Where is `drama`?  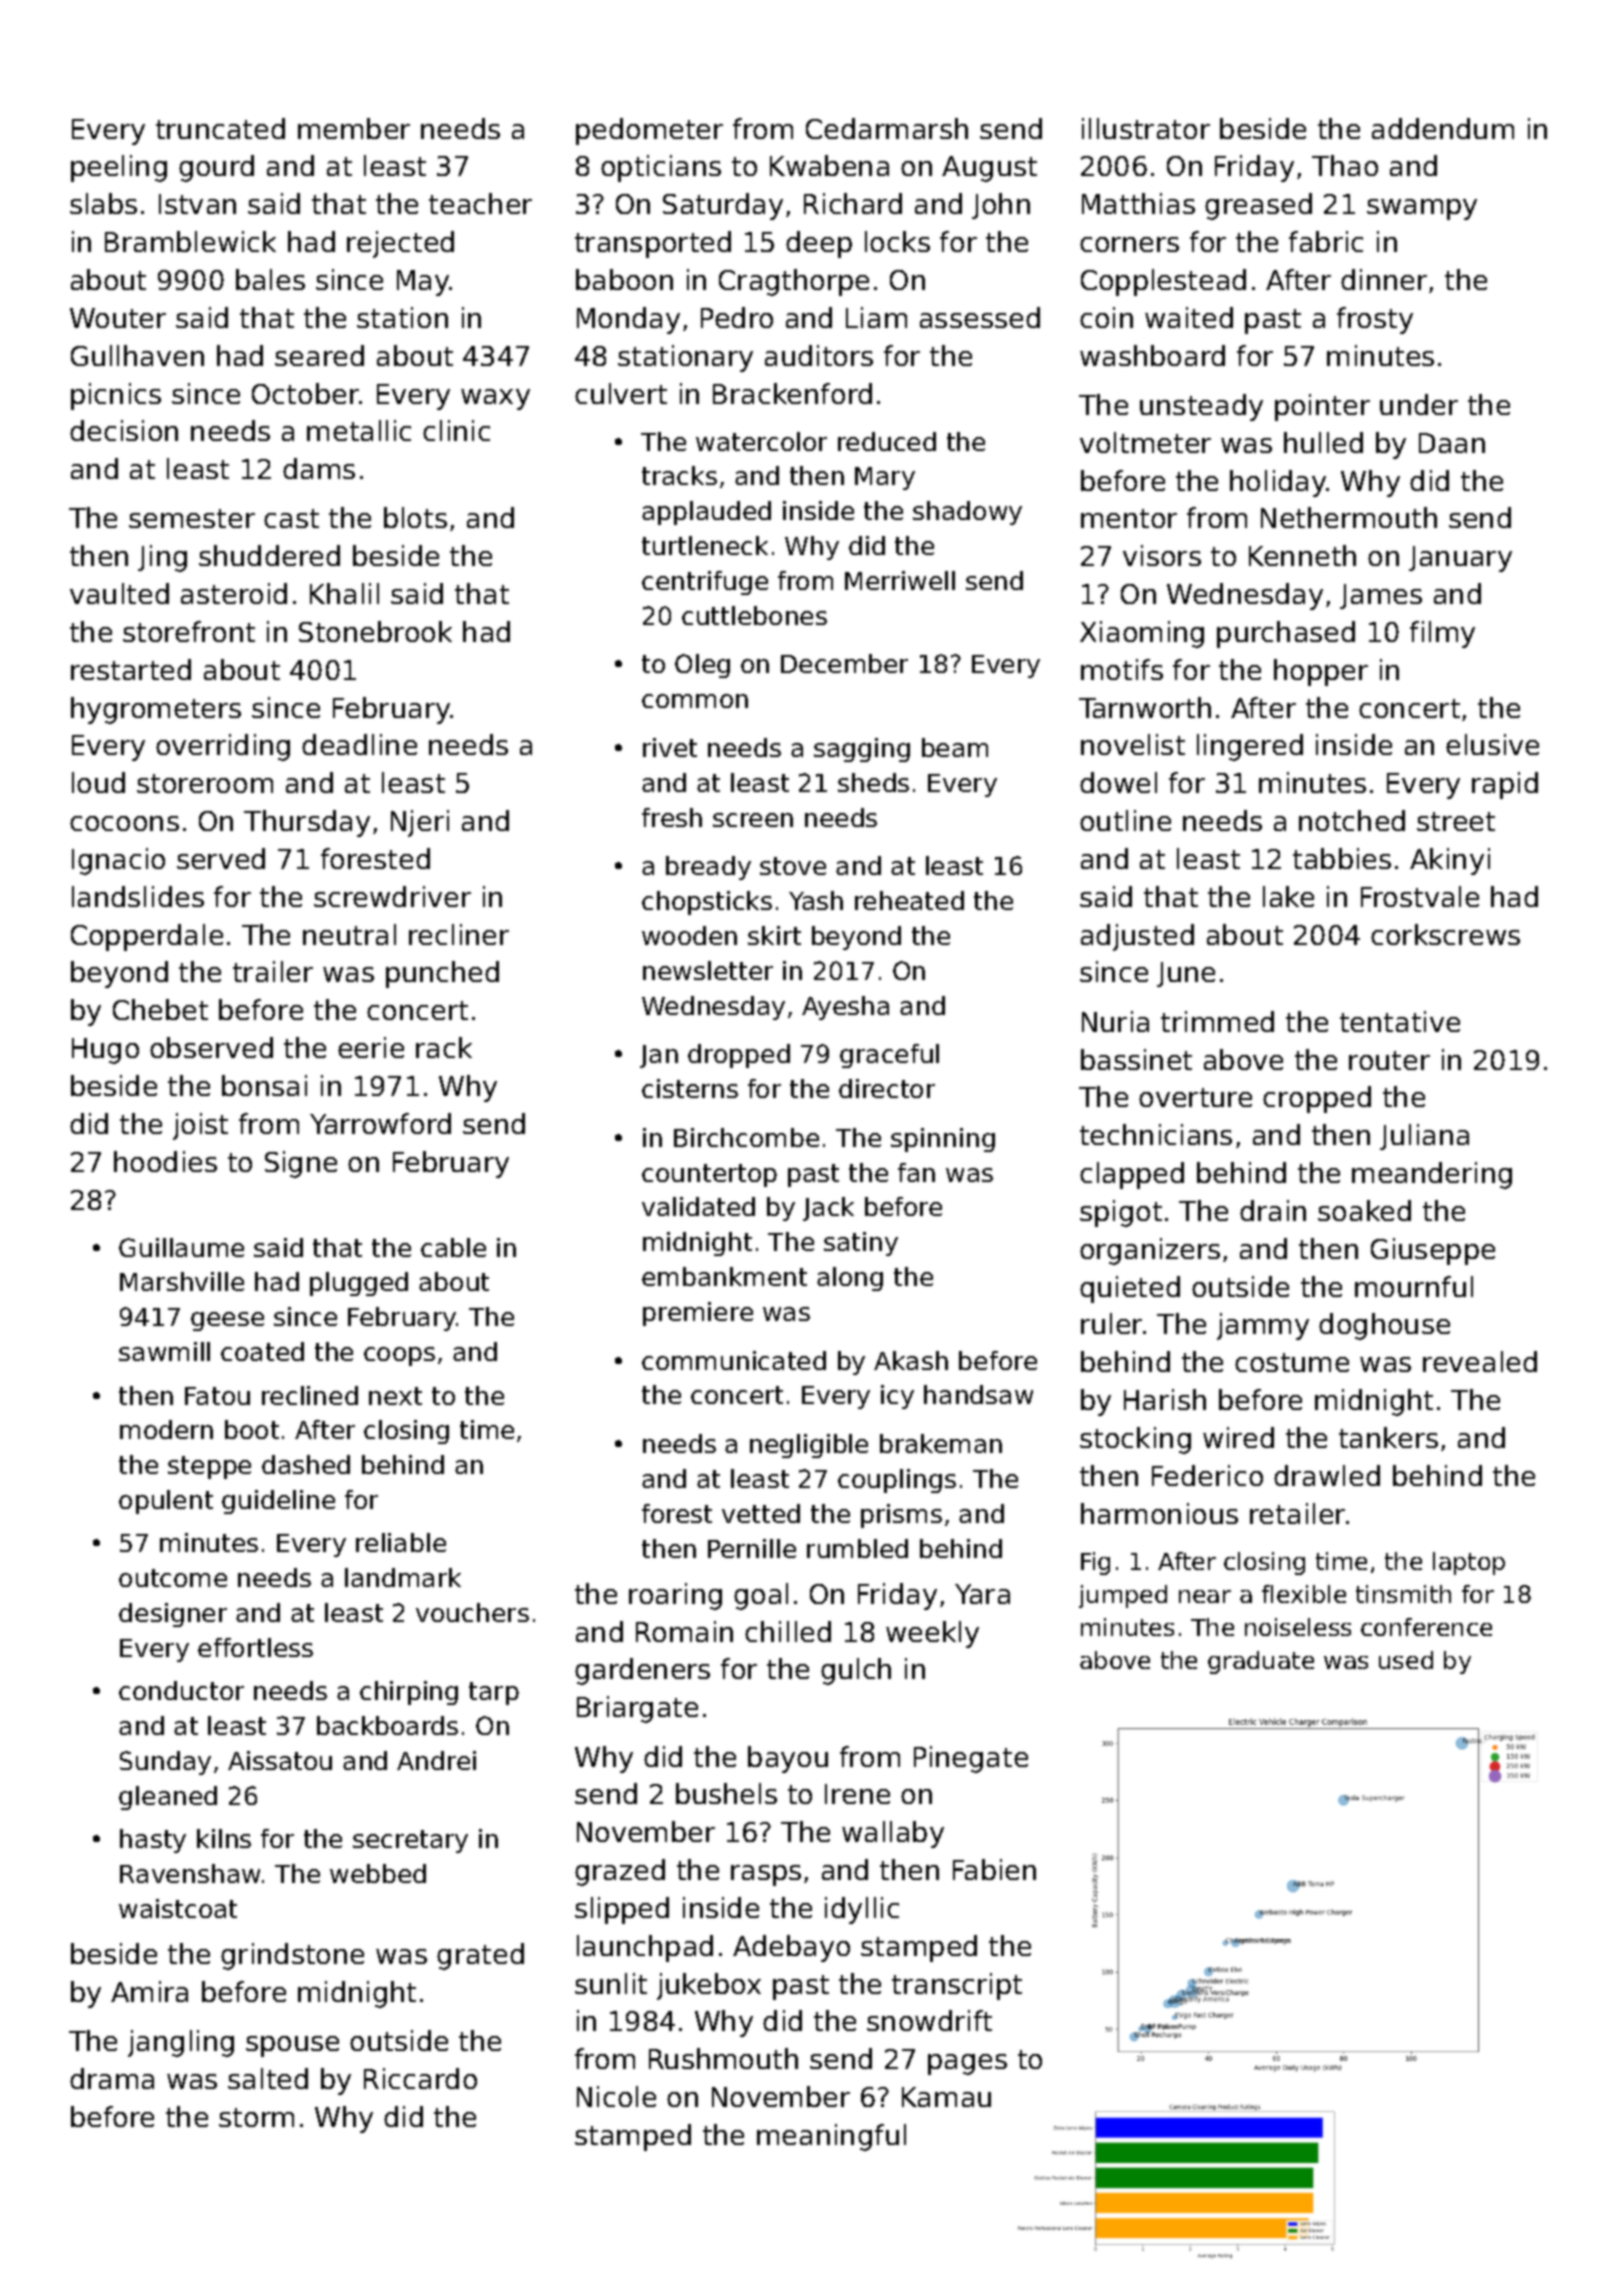
drama is located at coordinates (112, 2078).
